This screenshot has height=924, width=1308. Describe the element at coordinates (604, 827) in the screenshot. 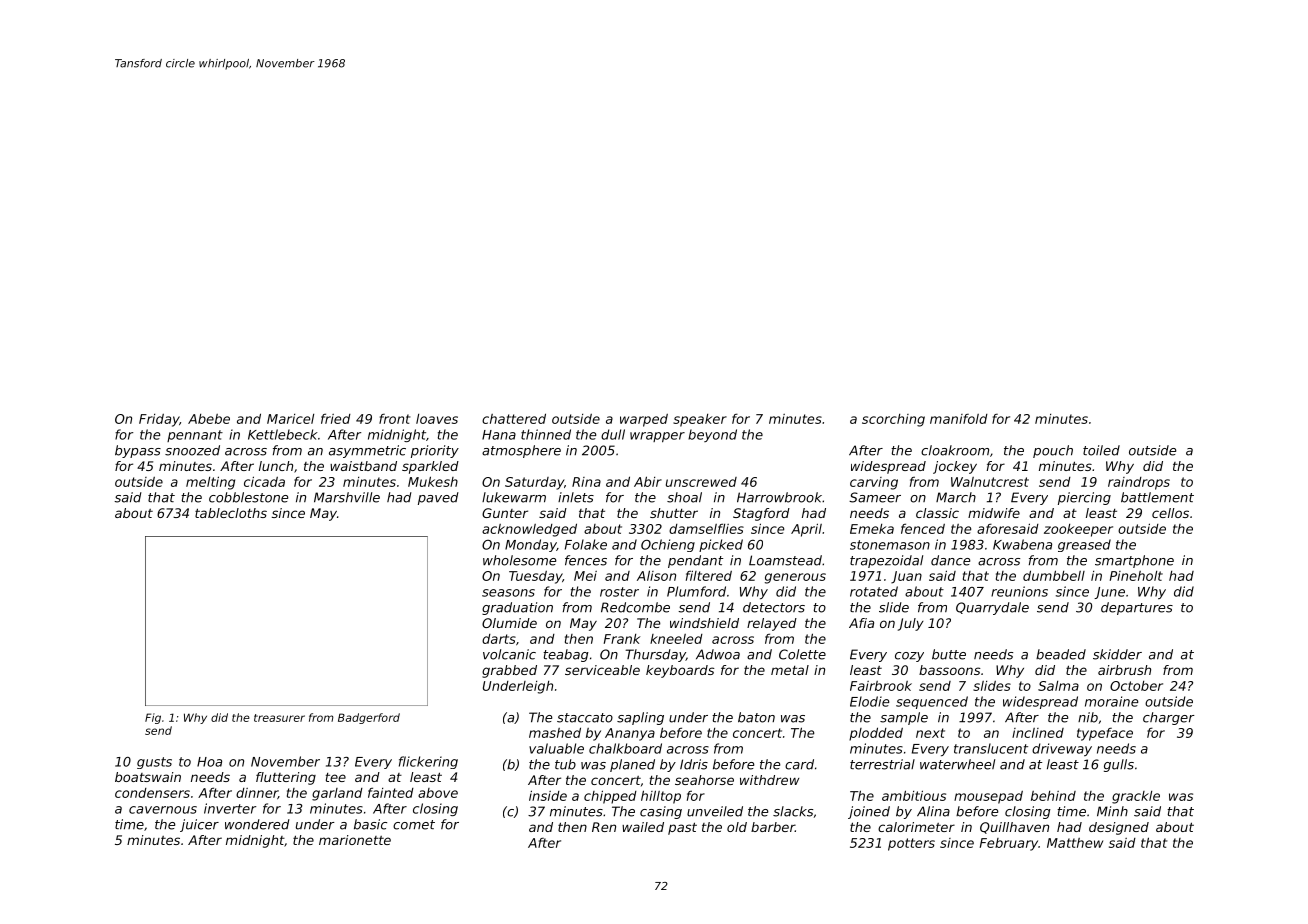

I see `Ren` at that location.
